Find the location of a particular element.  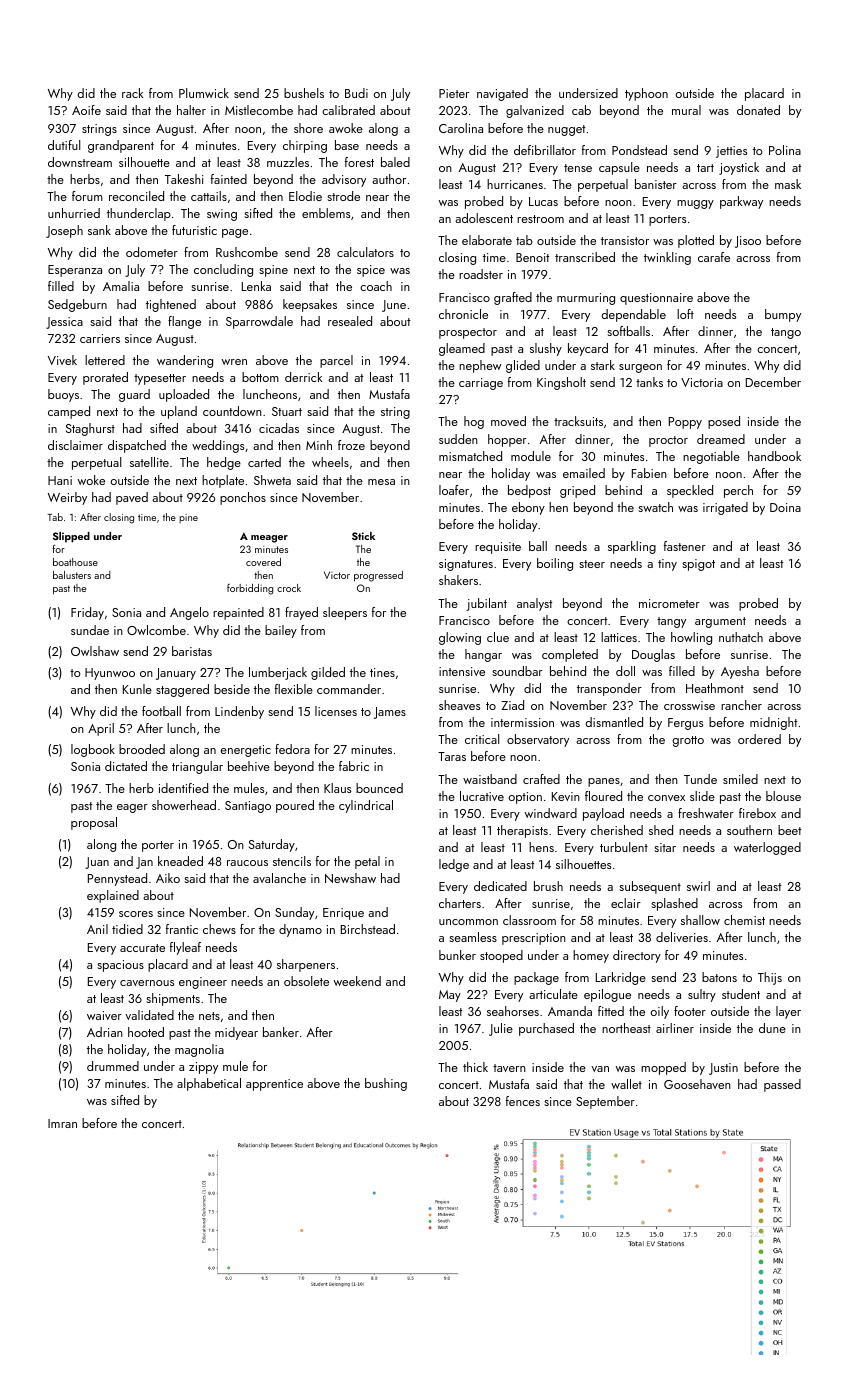

validated is located at coordinates (149, 1015).
